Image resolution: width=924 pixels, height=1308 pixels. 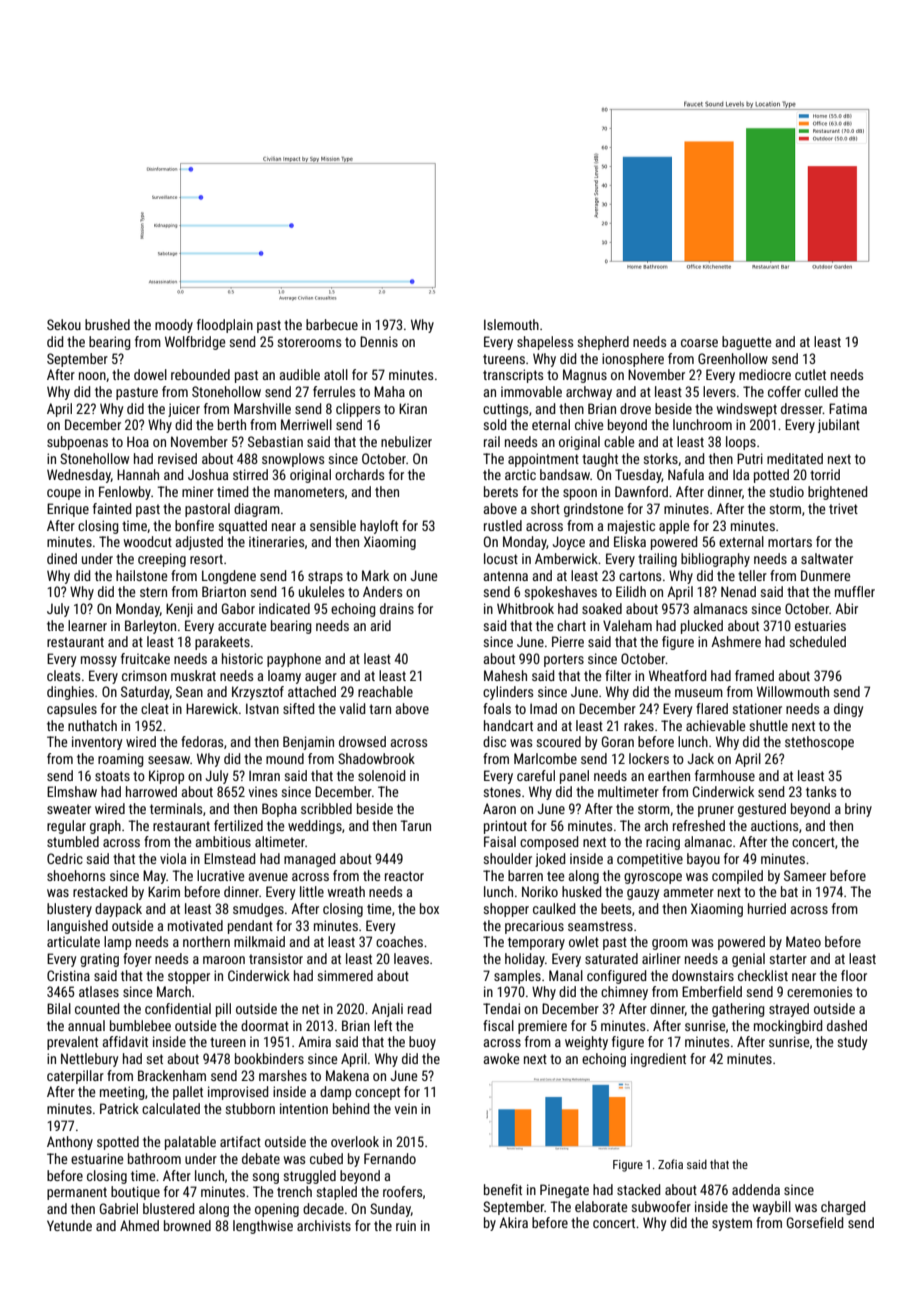 What do you see at coordinates (275, 441) in the page?
I see `Sebastian` at bounding box center [275, 441].
